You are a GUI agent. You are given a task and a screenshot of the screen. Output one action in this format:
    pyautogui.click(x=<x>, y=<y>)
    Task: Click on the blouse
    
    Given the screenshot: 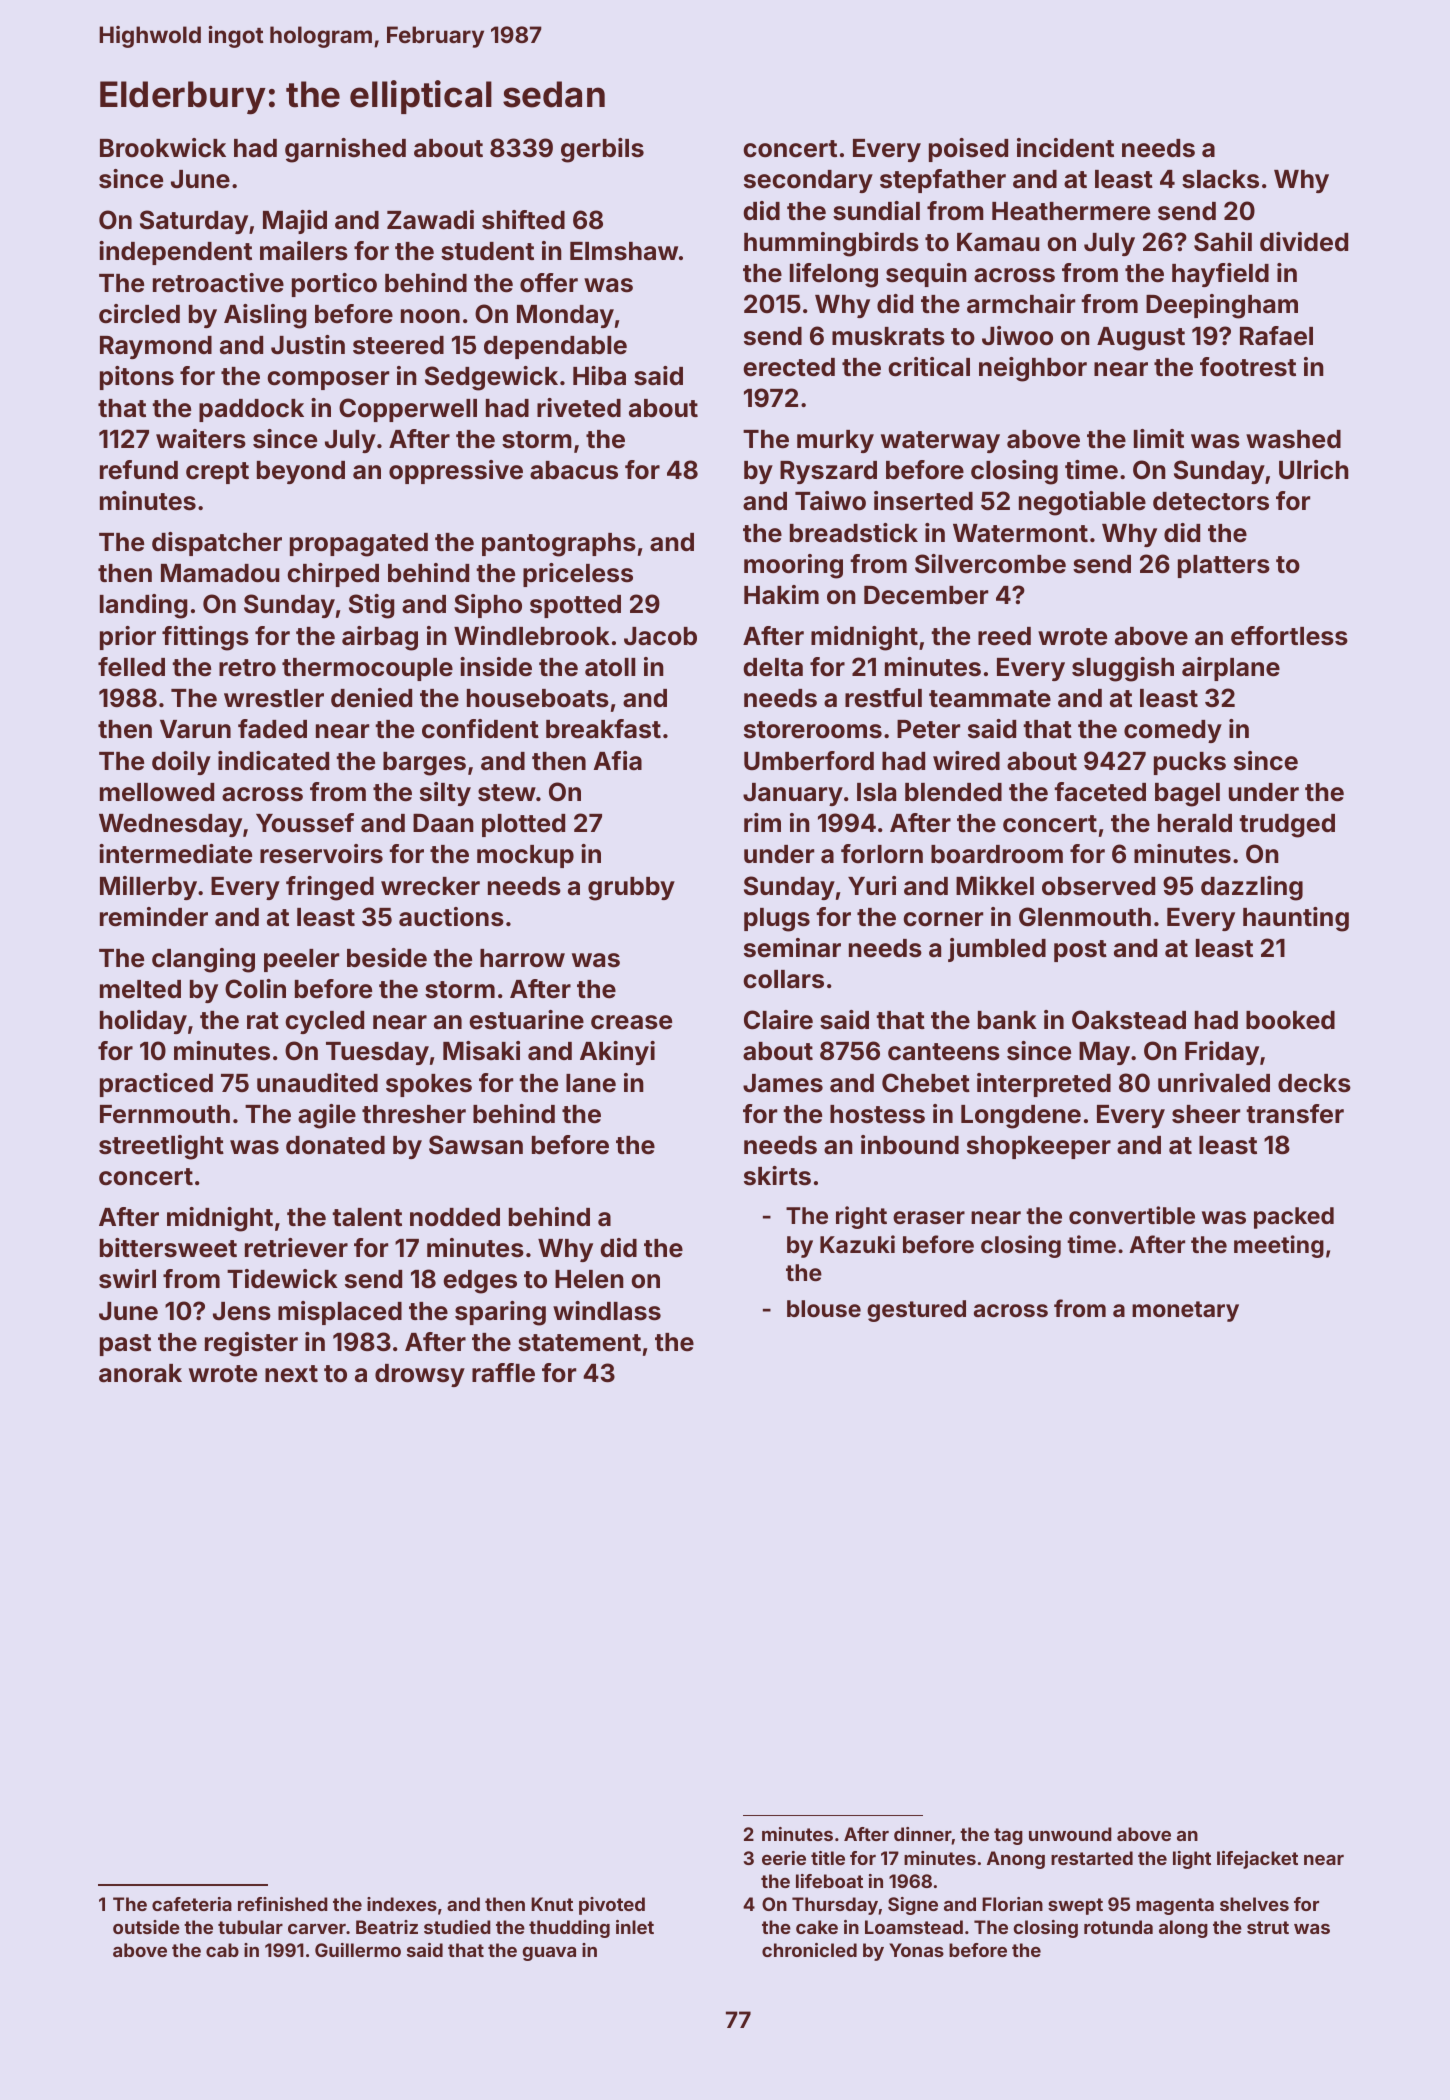 What is the action you would take?
    pyautogui.click(x=824, y=1308)
